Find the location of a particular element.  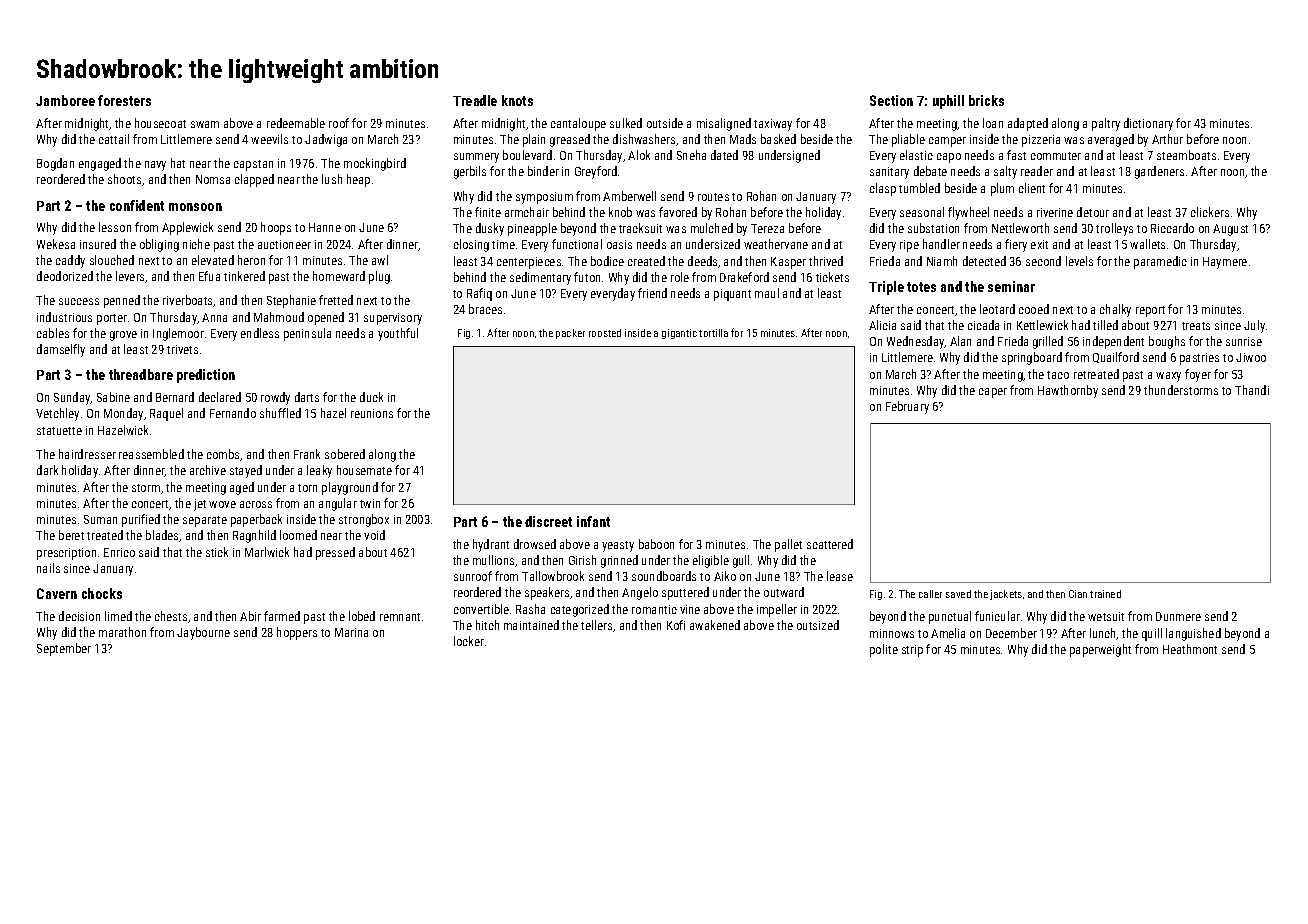

Thandi is located at coordinates (1252, 390).
